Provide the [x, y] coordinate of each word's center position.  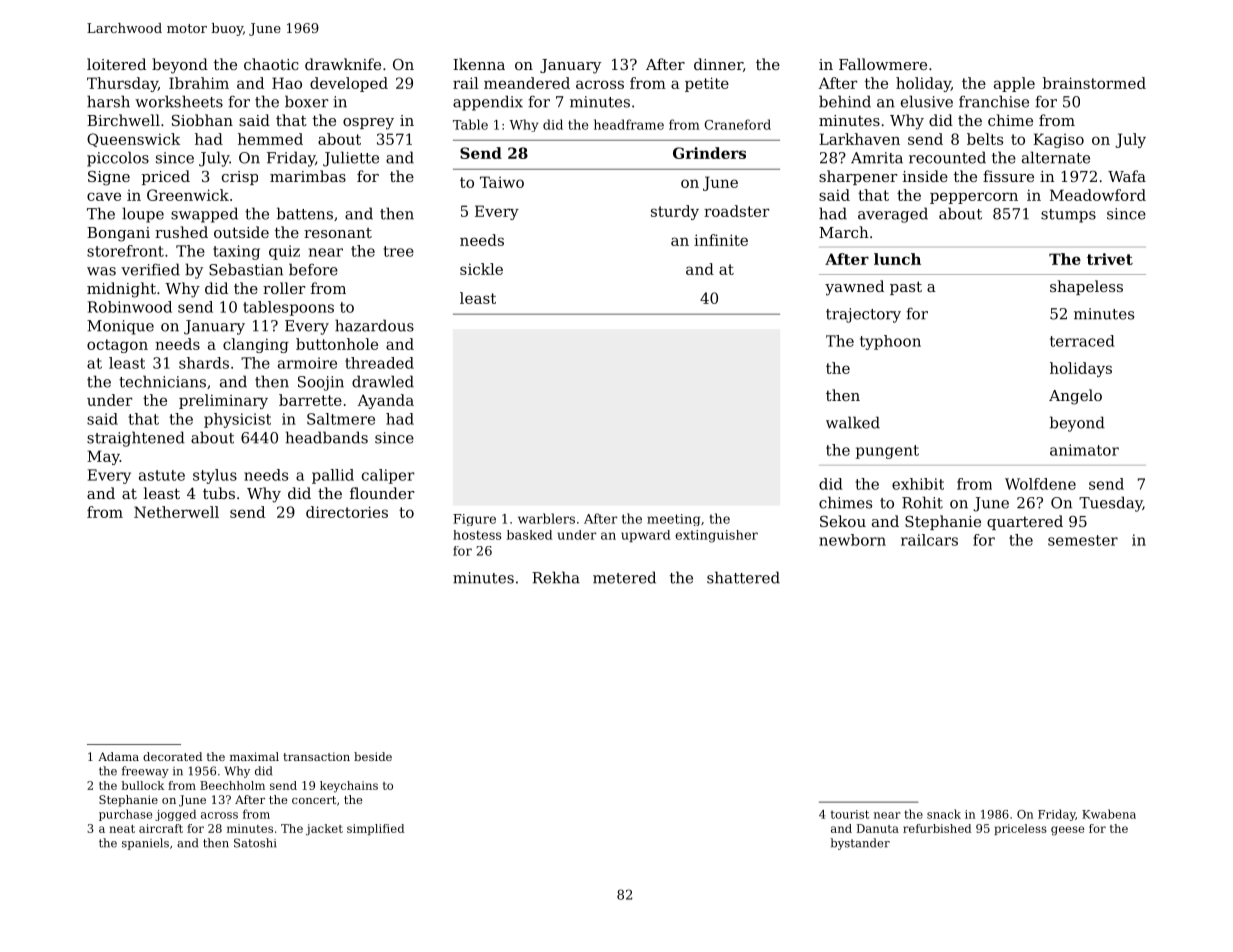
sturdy [675, 212]
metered [624, 577]
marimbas [308, 176]
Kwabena [1109, 814]
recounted [947, 157]
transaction [316, 756]
